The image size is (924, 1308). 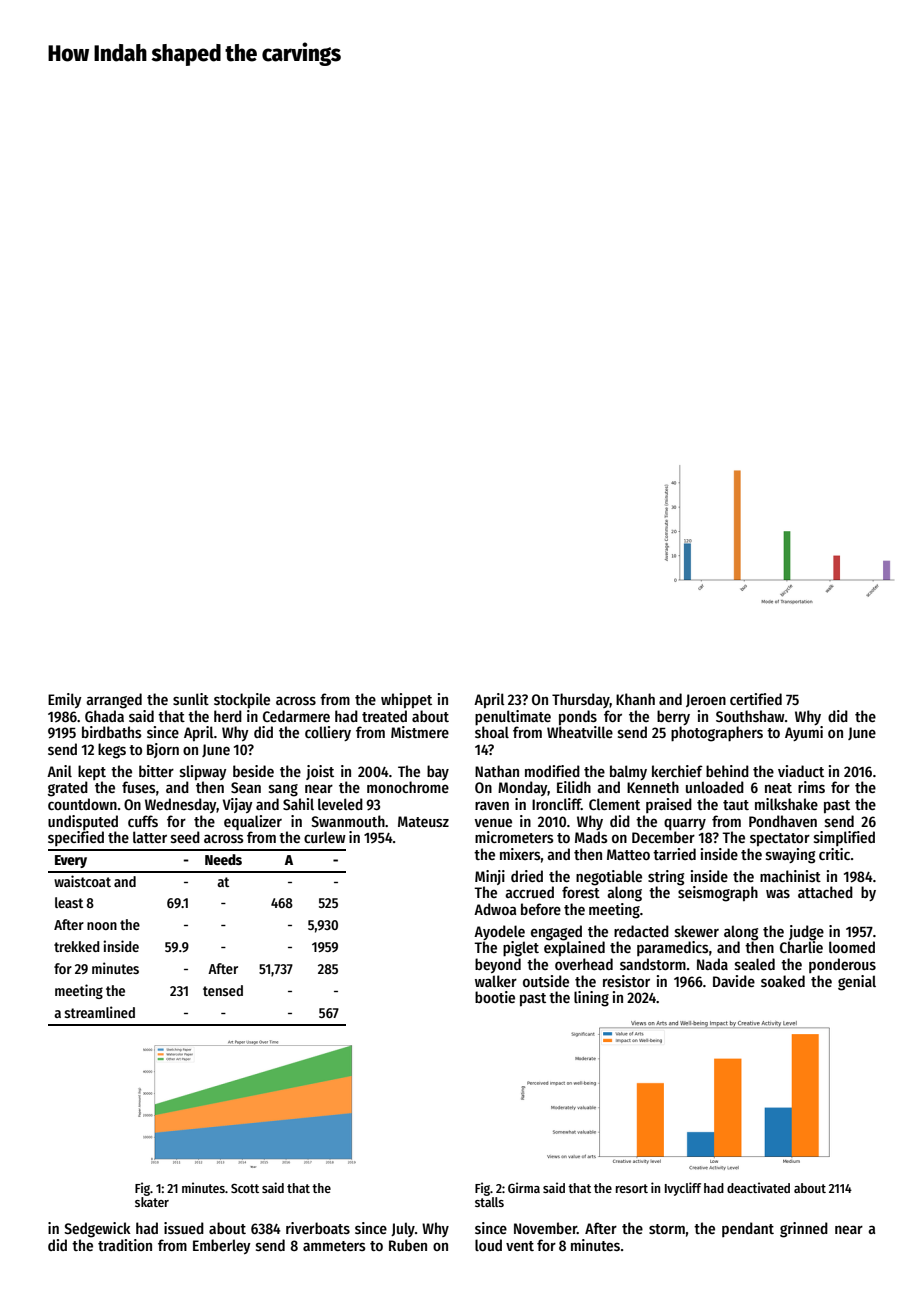 What do you see at coordinates (520, 1246) in the document?
I see `vent` at bounding box center [520, 1246].
